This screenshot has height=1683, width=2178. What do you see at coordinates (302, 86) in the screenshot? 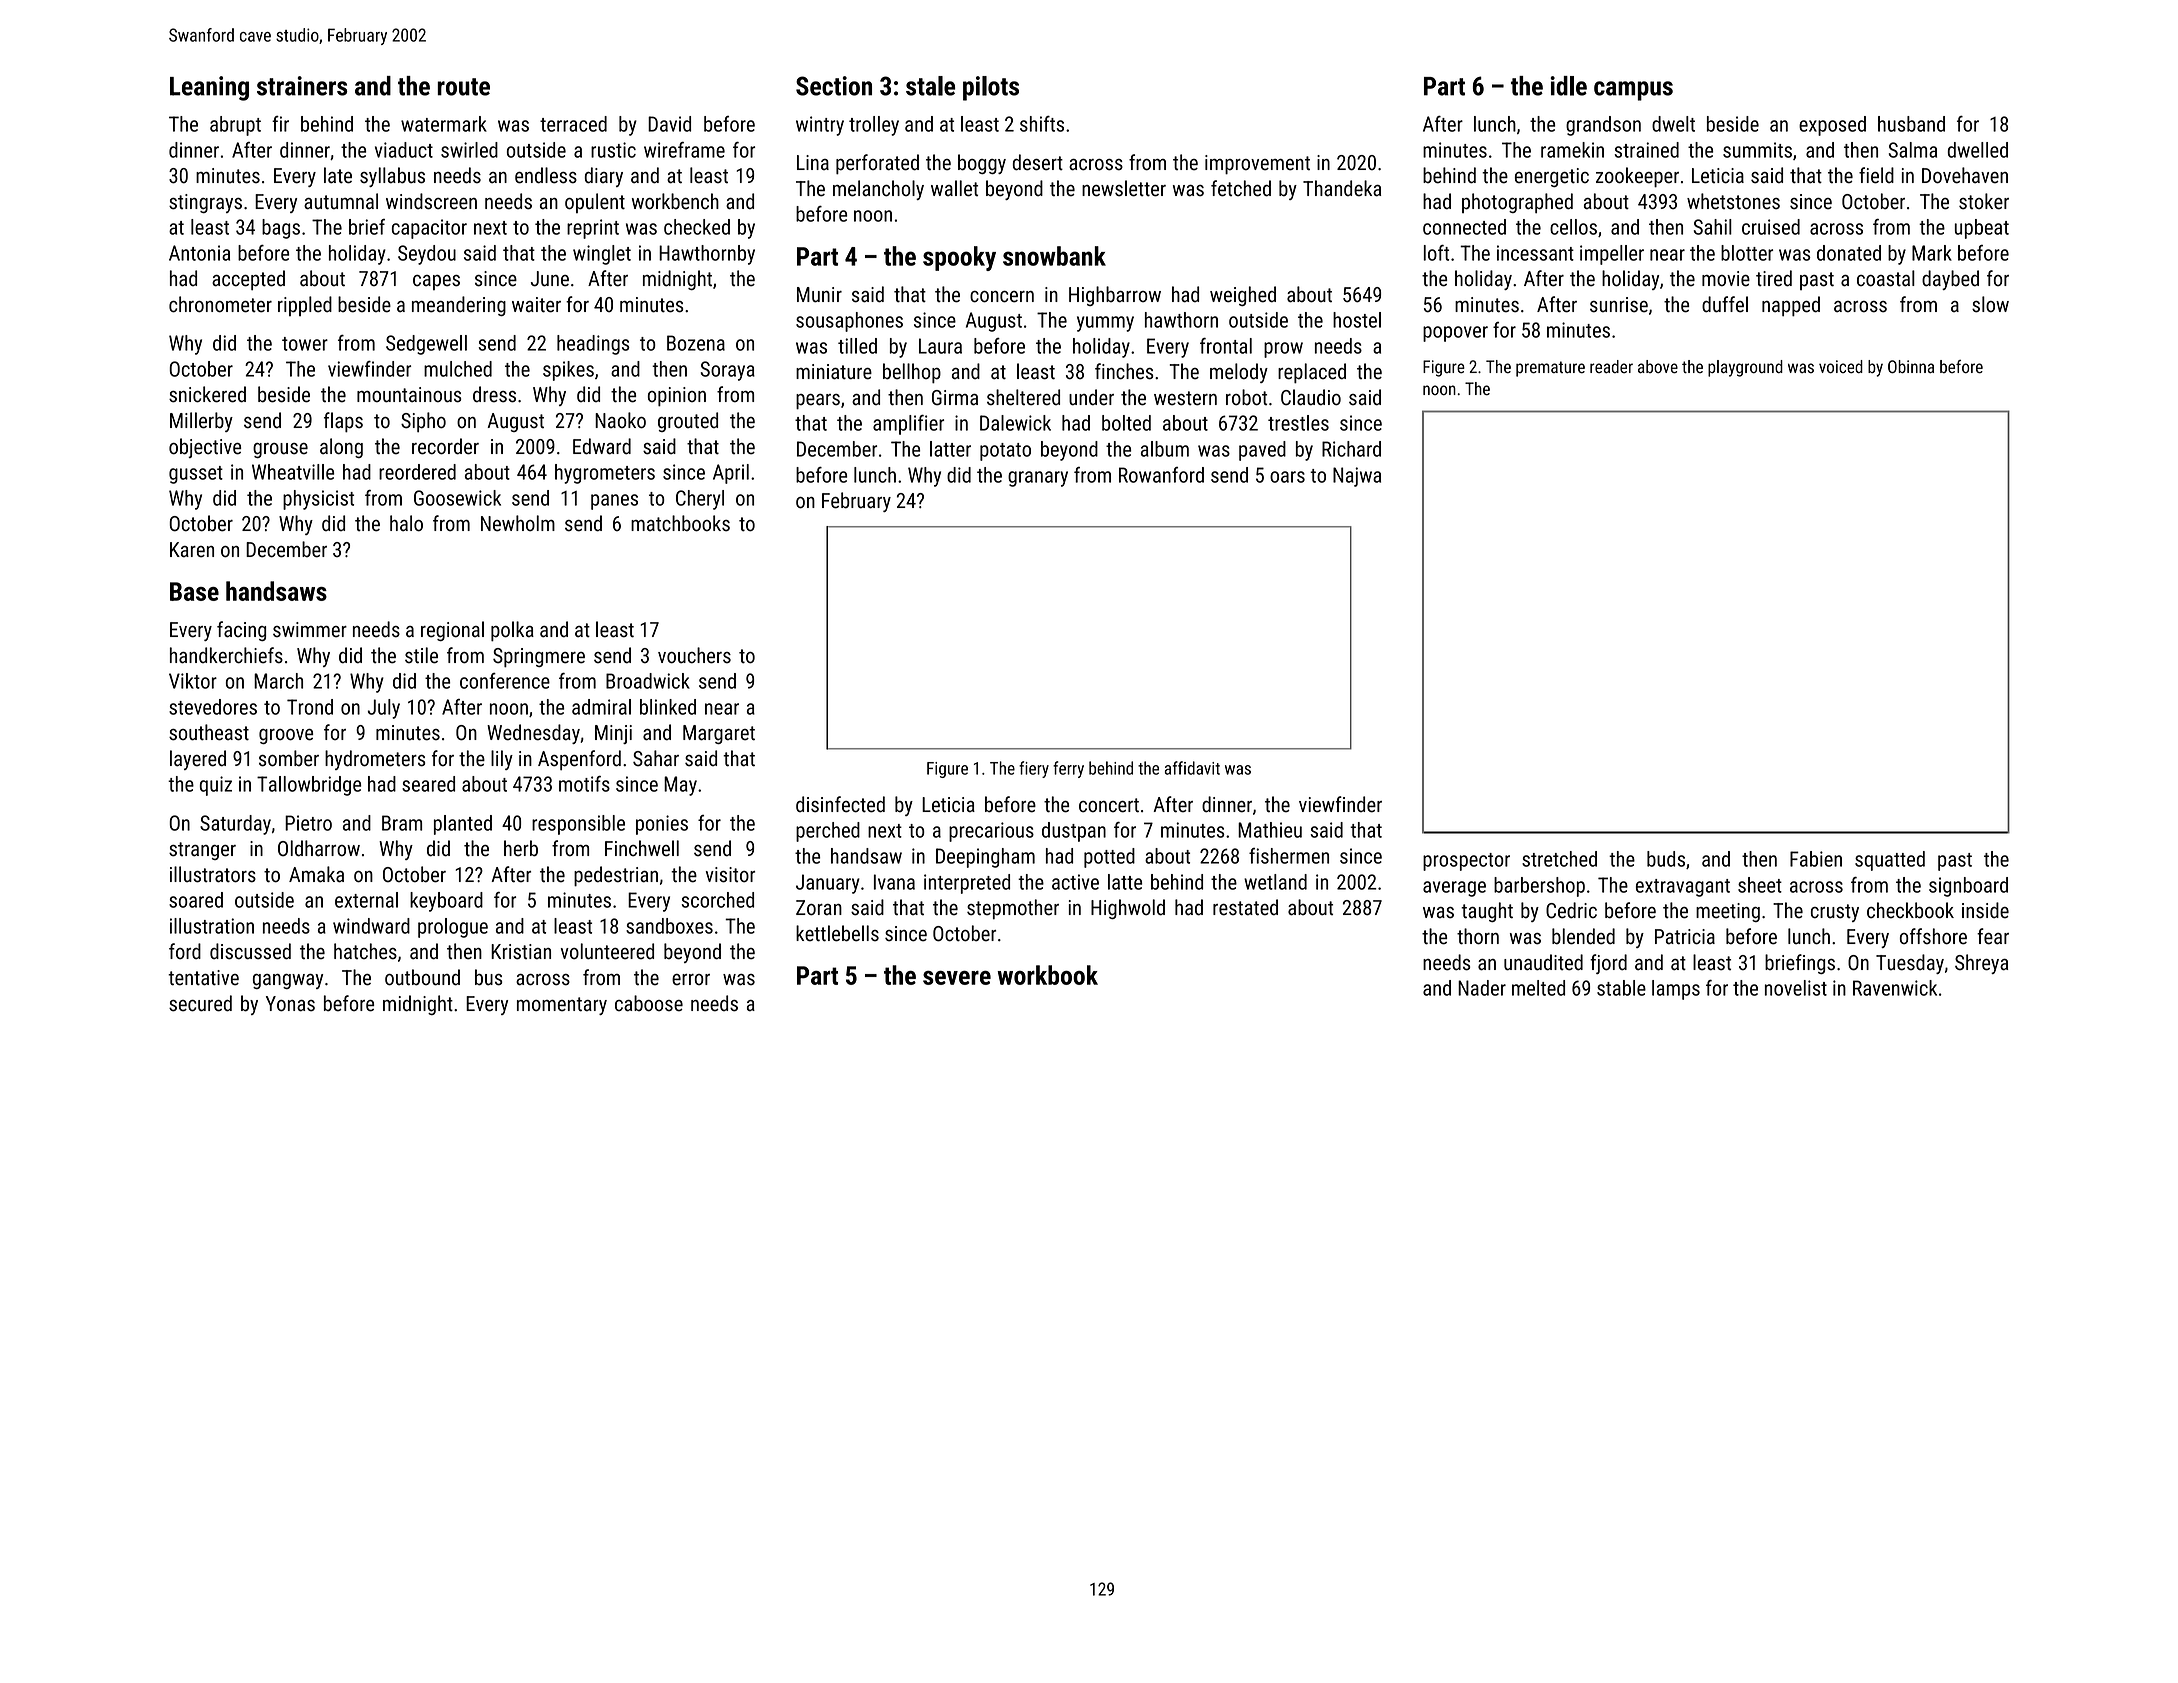
I see `strainers` at bounding box center [302, 86].
